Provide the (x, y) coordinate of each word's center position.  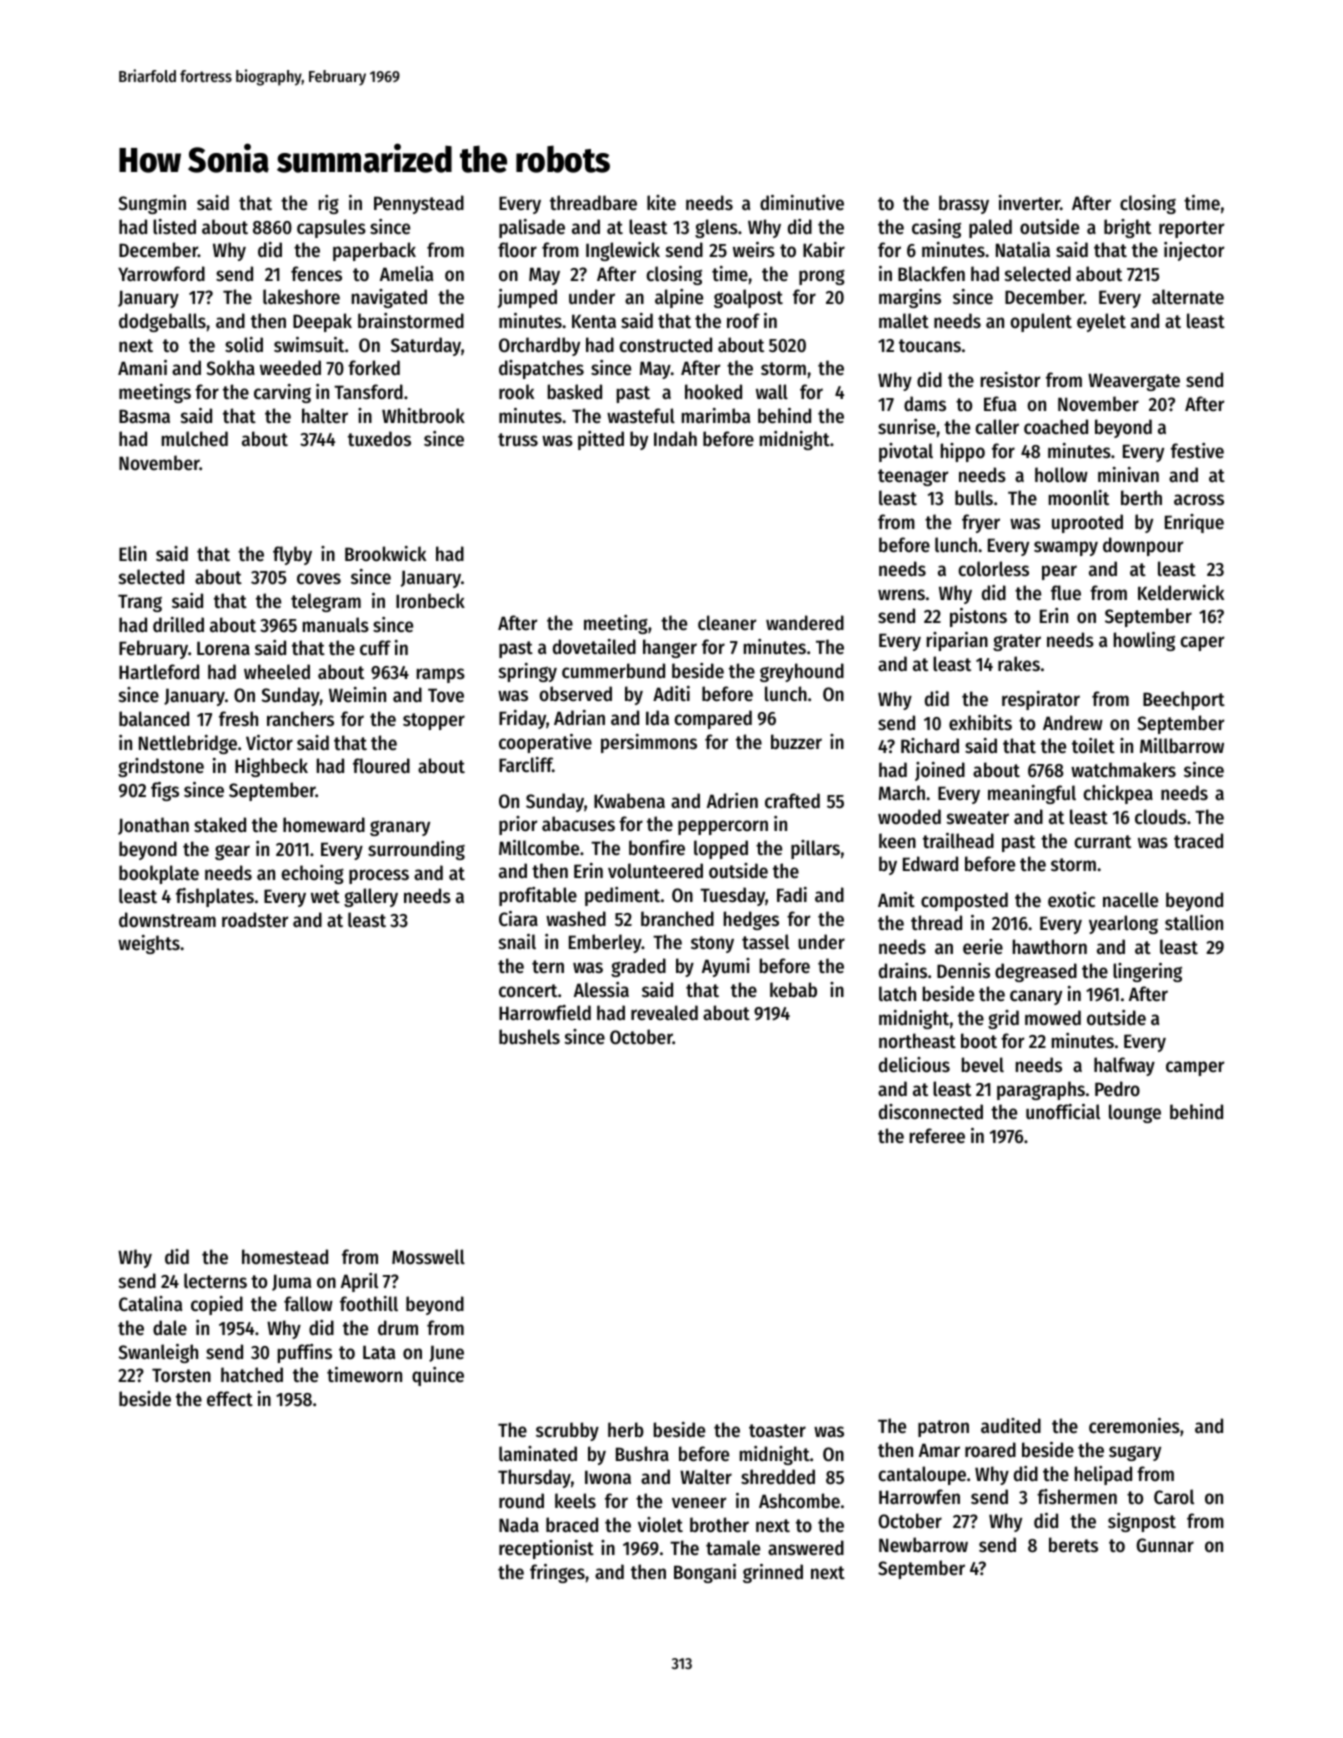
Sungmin (152, 204)
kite (661, 202)
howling (1144, 641)
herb (626, 1430)
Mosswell (428, 1257)
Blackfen (931, 274)
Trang (140, 603)
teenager (913, 477)
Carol (1174, 1497)
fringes (557, 1573)
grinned (773, 1573)
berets (1073, 1545)
